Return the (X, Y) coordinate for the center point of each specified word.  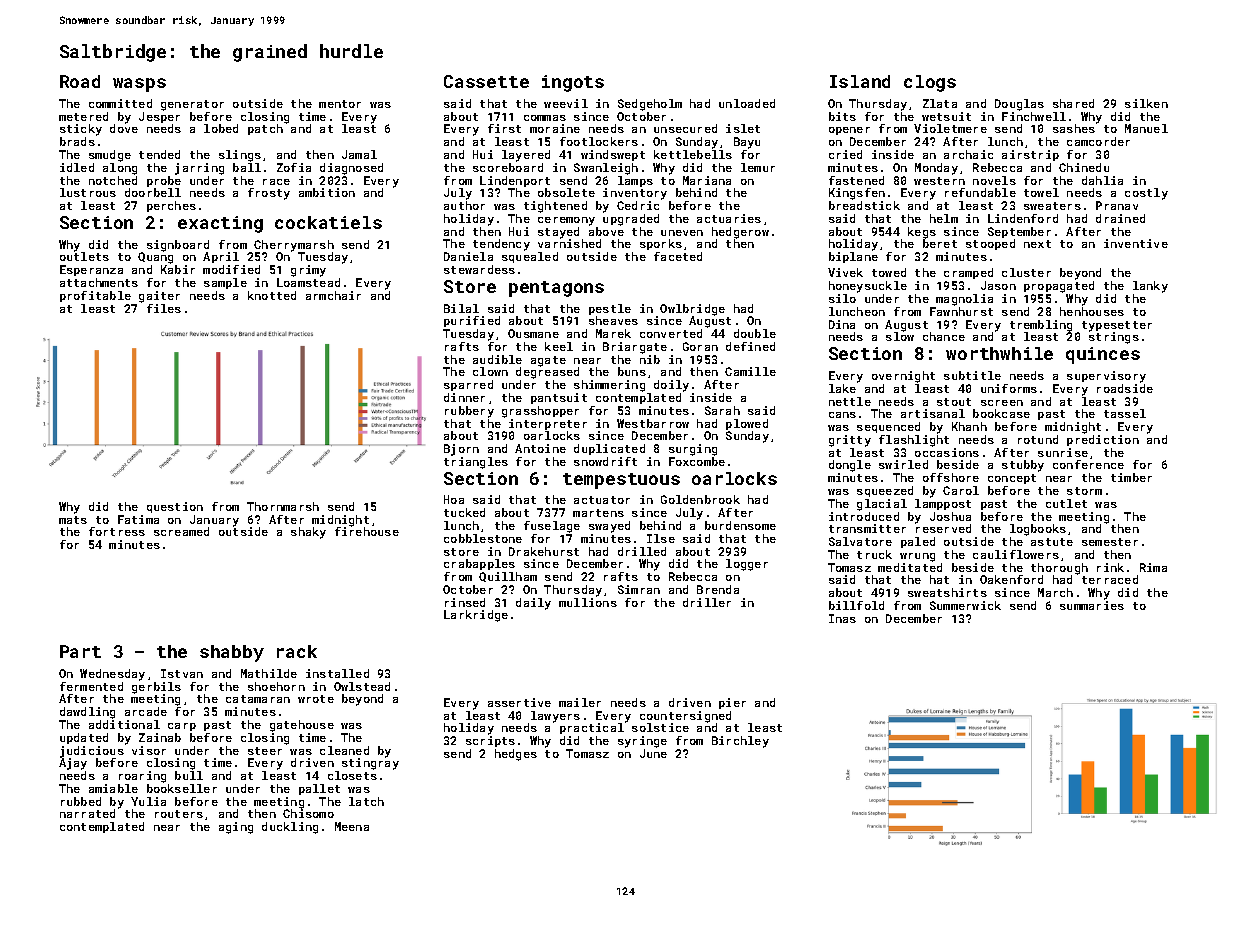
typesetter (1117, 326)
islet (743, 128)
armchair (333, 295)
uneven (682, 233)
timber (1131, 477)
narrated (87, 813)
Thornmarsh (283, 506)
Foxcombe (697, 461)
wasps (139, 85)
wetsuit (946, 116)
